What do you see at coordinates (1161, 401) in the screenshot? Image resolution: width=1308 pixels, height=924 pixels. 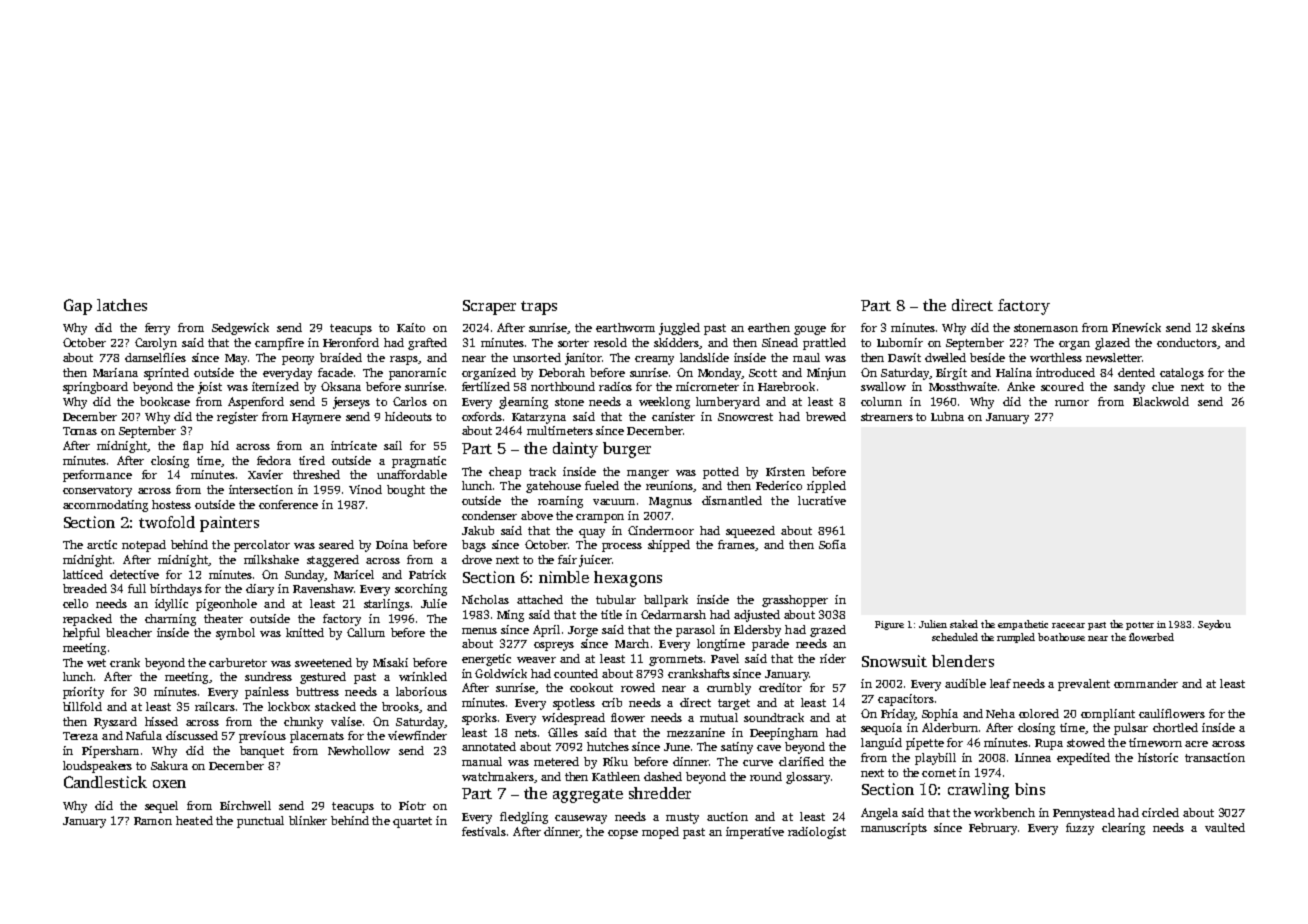 I see `Blackwold` at bounding box center [1161, 401].
